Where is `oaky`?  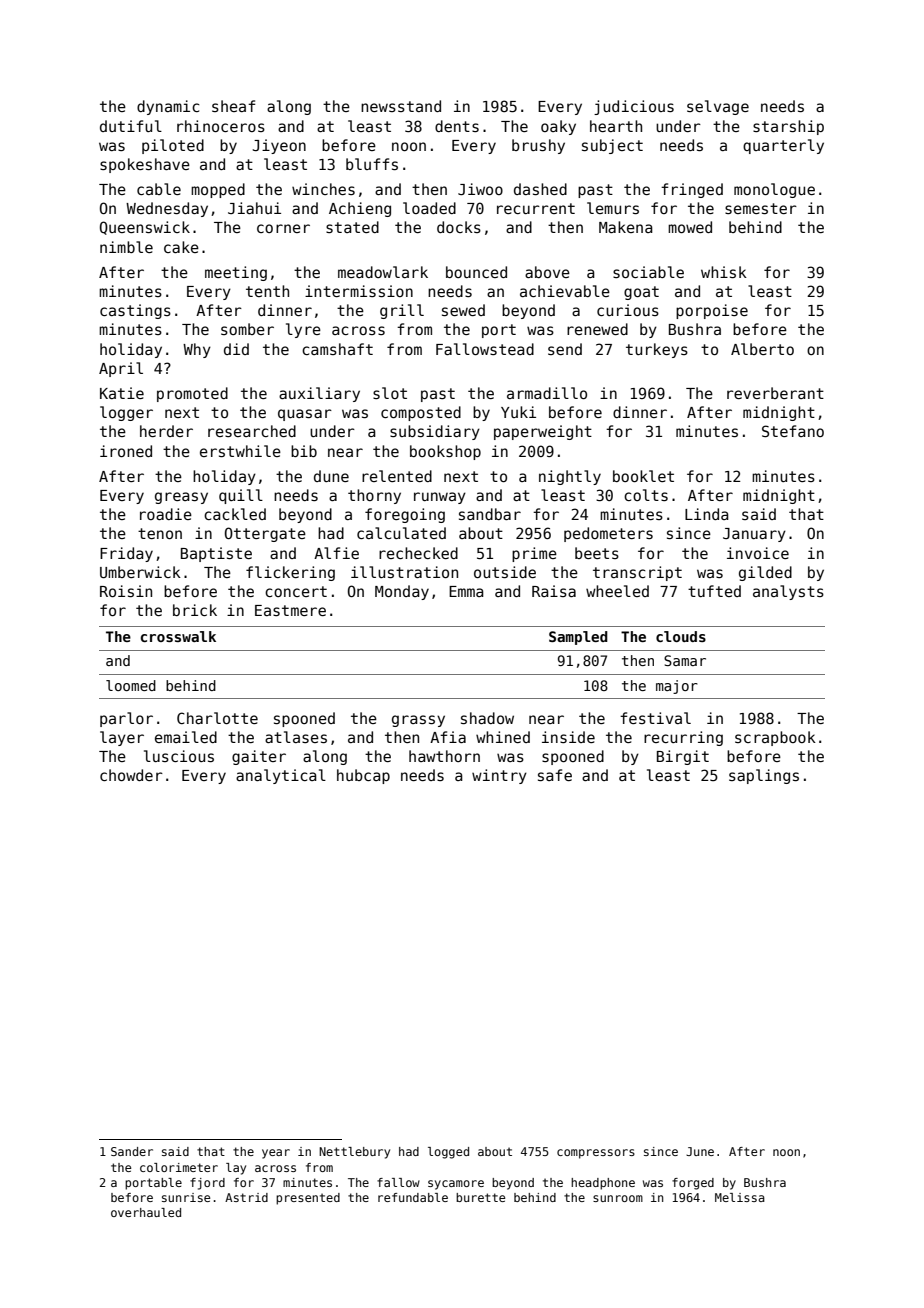 oaky is located at coordinates (558, 127).
